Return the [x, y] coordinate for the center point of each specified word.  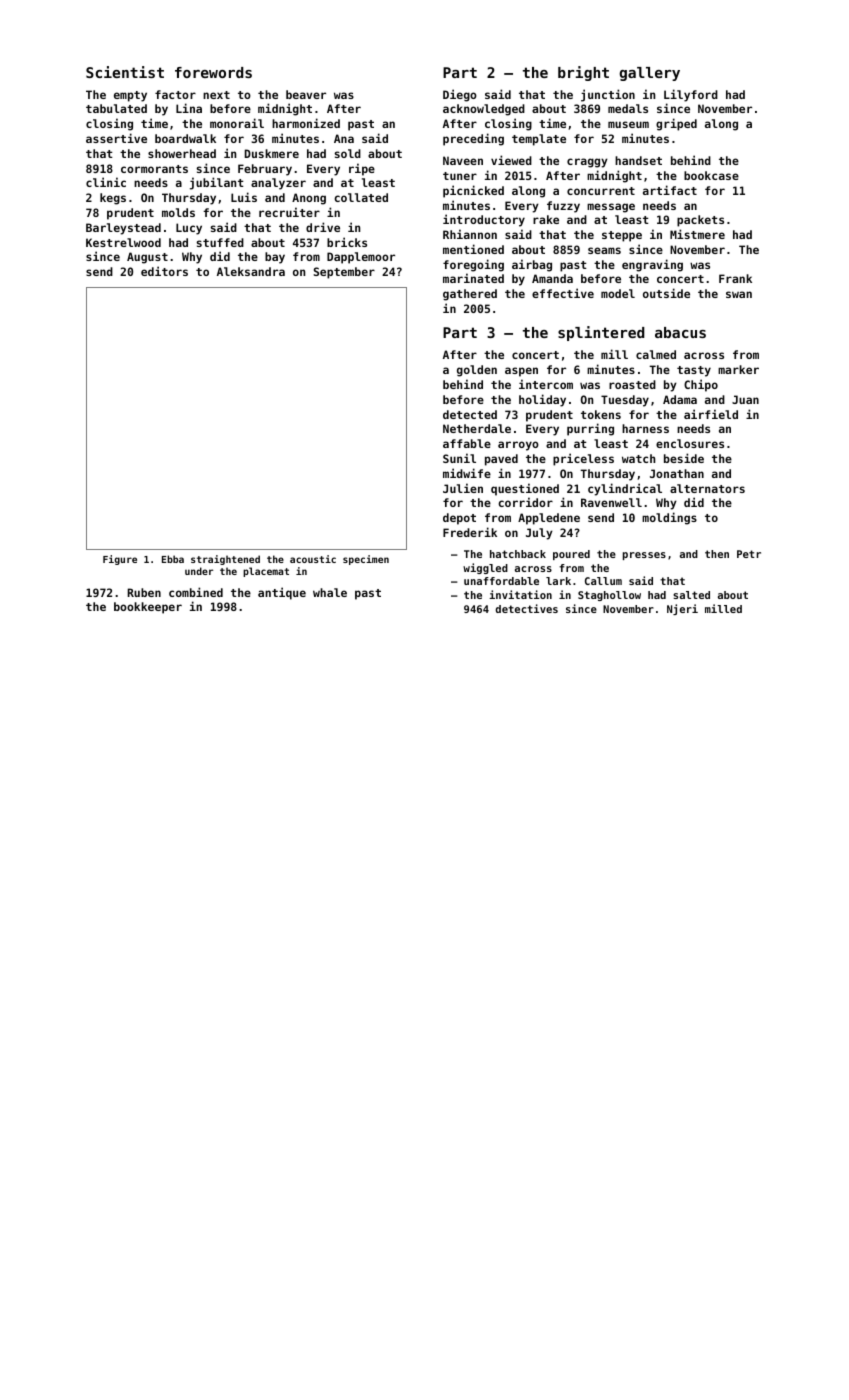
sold [347, 153]
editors [164, 271]
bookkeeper [148, 608]
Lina [189, 108]
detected [470, 414]
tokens [601, 414]
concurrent [601, 191]
